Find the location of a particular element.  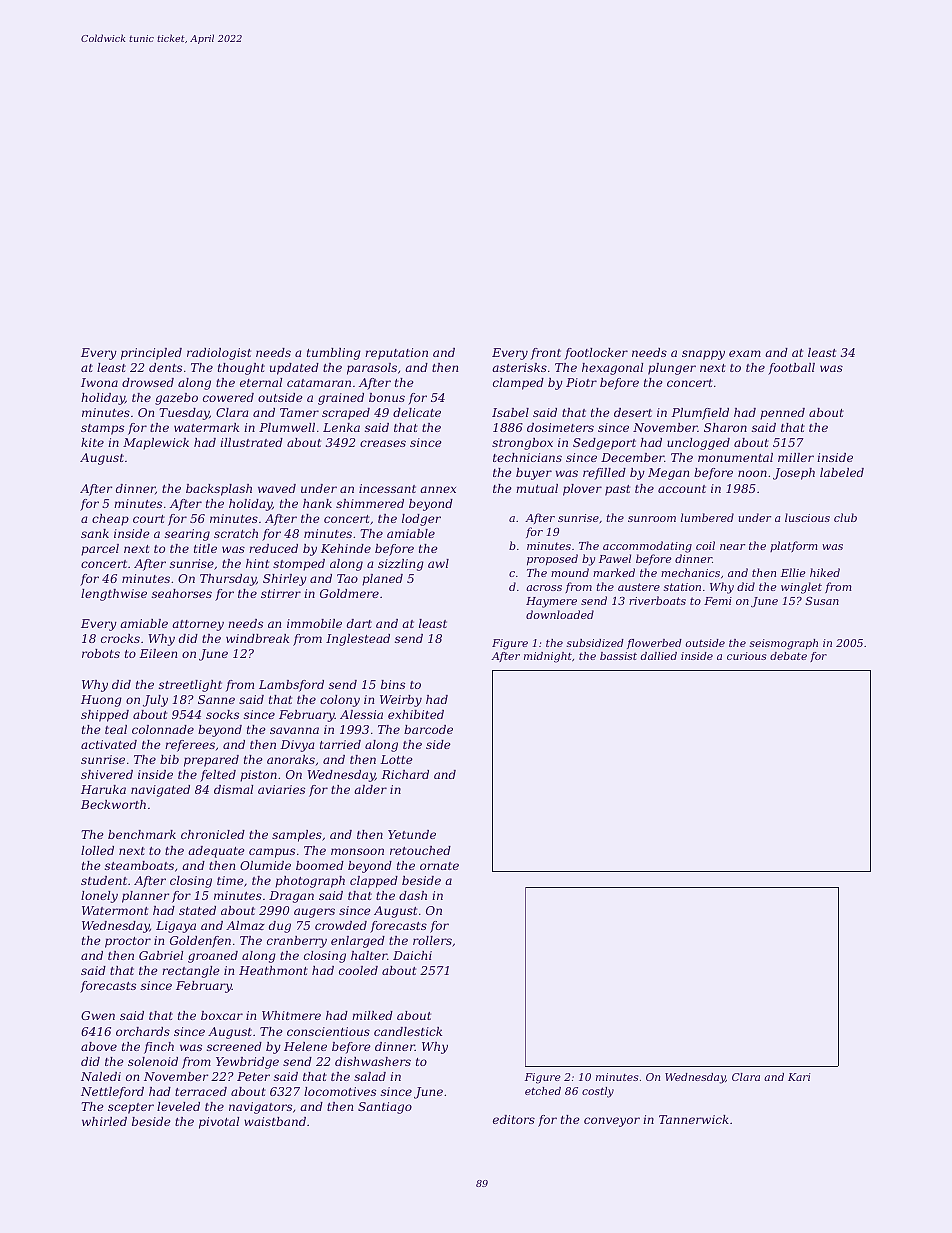

Tannerwick is located at coordinates (694, 1119).
